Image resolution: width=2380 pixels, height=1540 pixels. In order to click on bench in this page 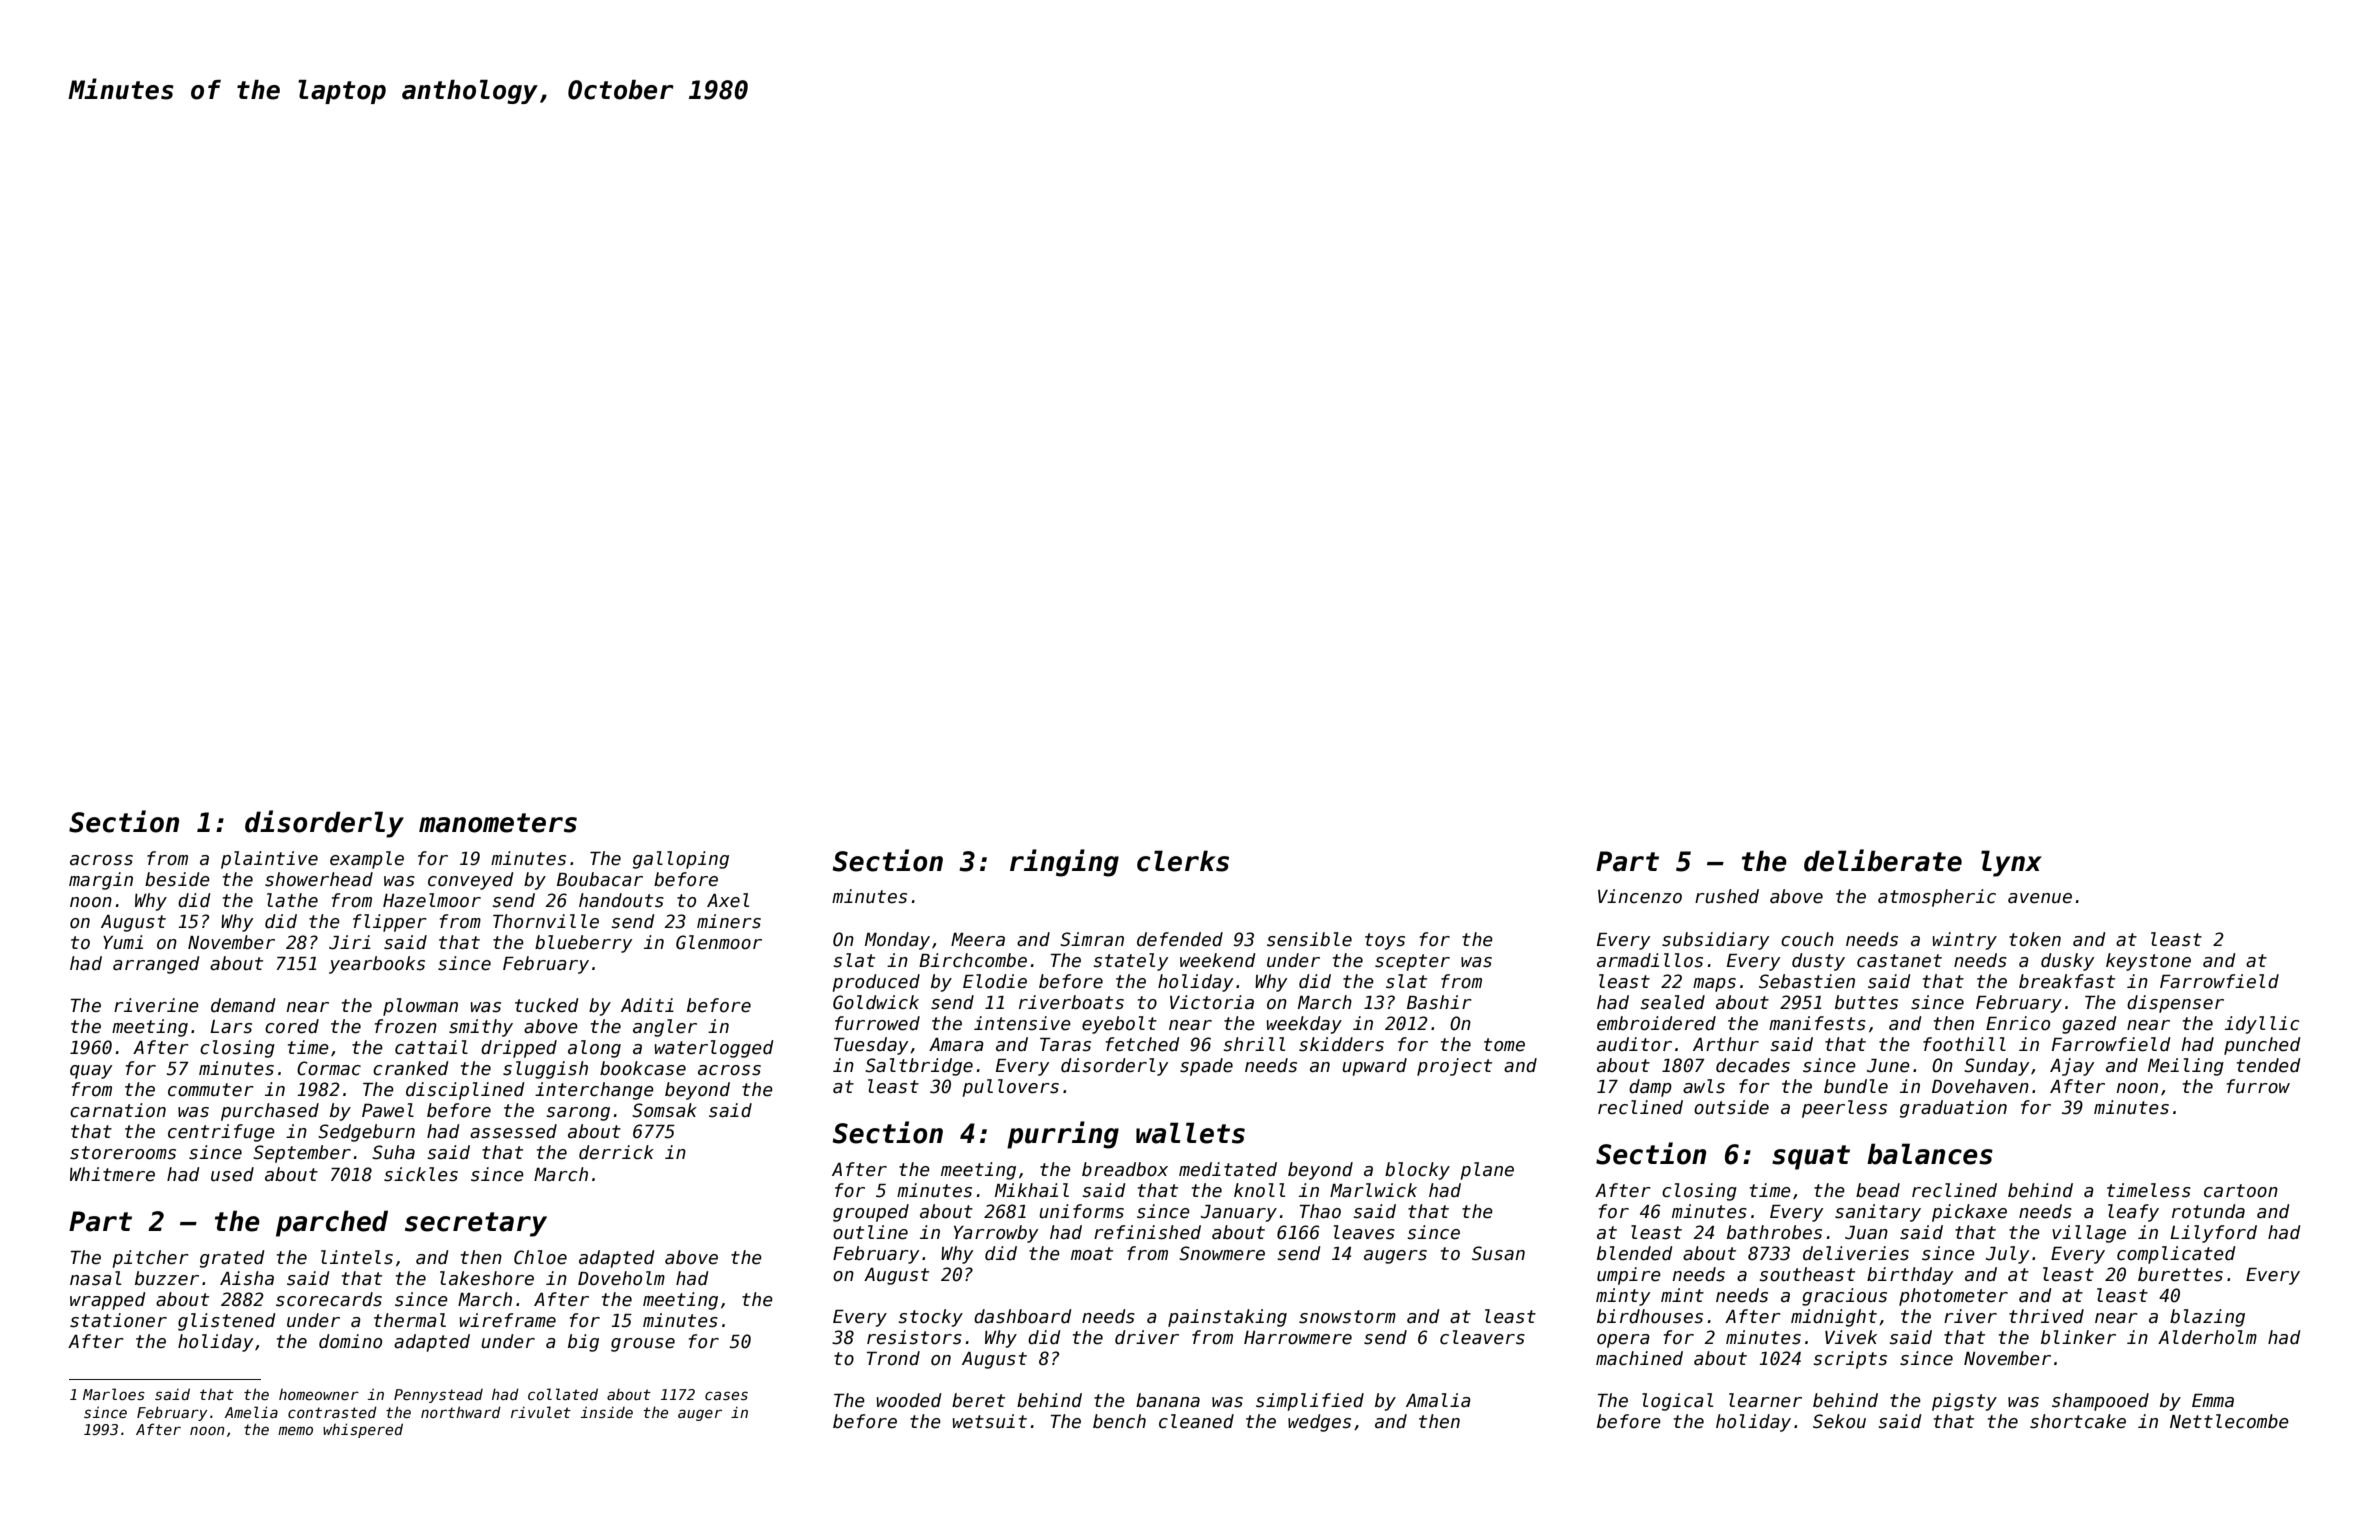, I will do `click(1119, 1421)`.
